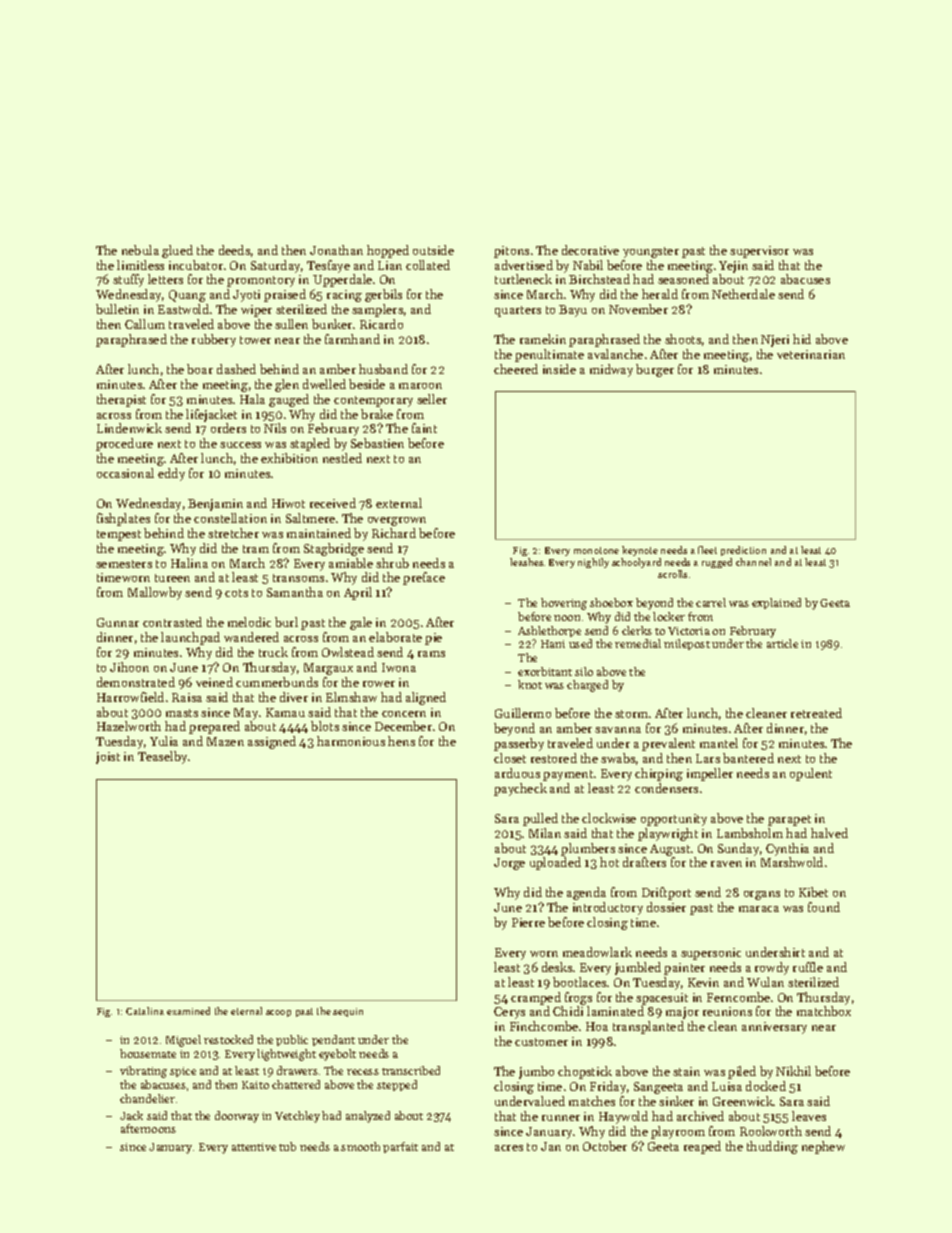 This image has width=952, height=1233. What do you see at coordinates (782, 643) in the image?
I see `article` at bounding box center [782, 643].
